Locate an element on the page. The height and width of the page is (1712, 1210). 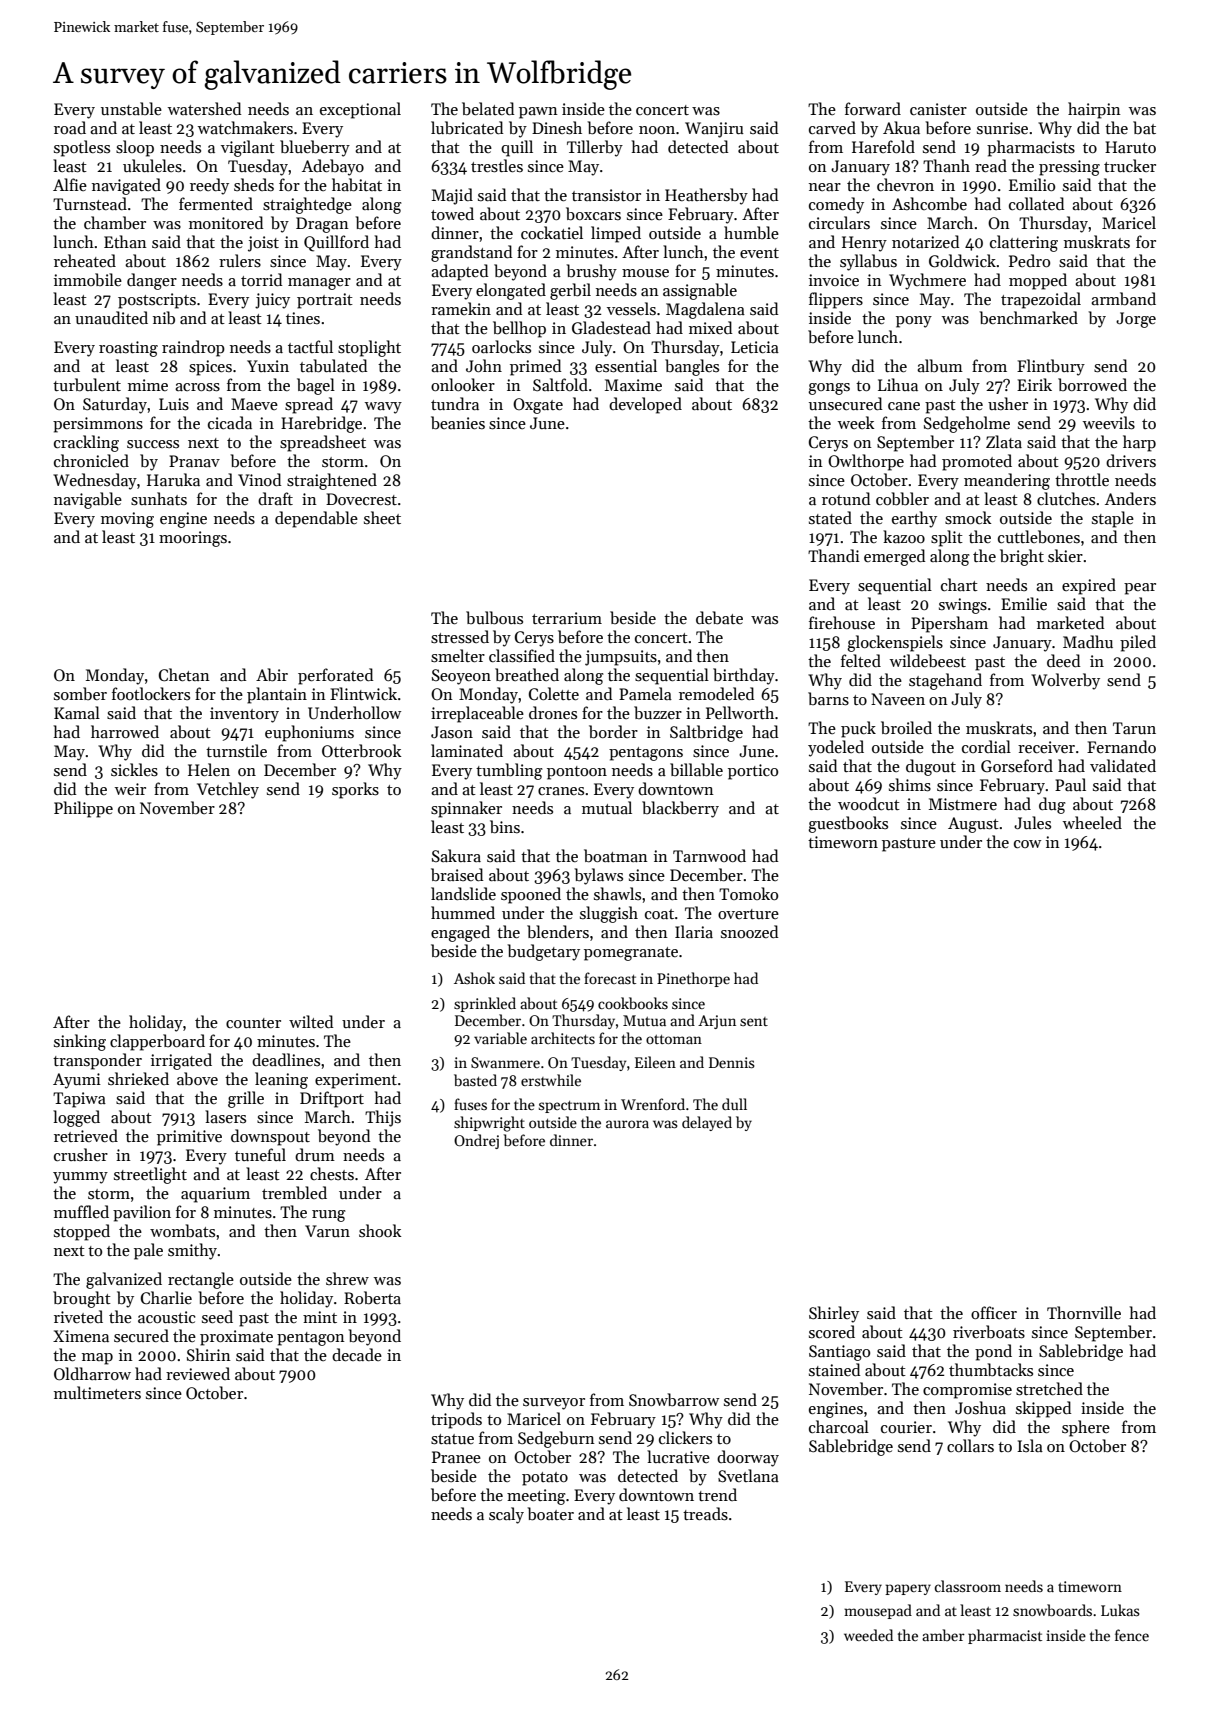
bins is located at coordinates (505, 827).
